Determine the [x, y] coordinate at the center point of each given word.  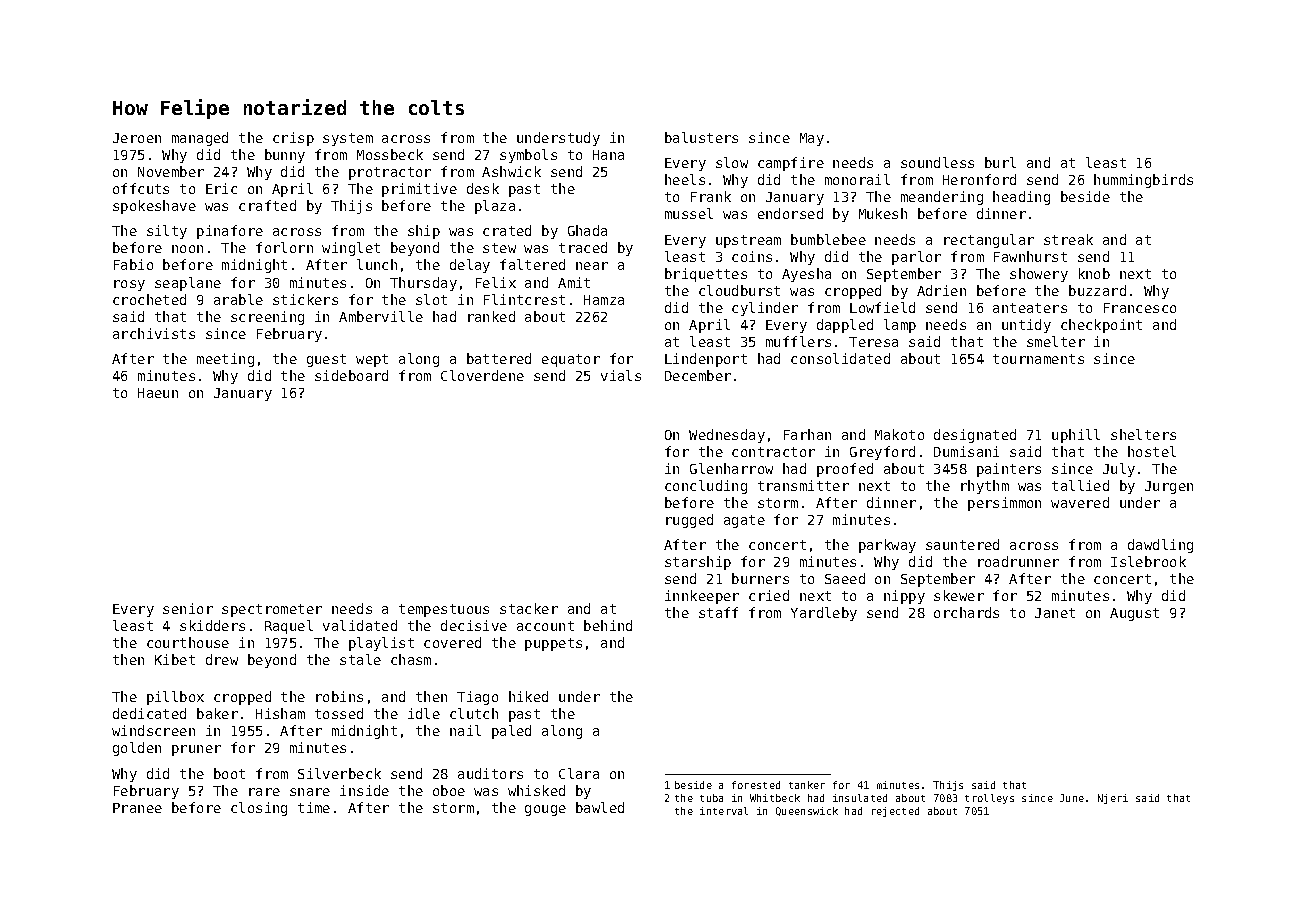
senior [188, 608]
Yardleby [824, 614]
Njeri [1113, 799]
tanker [807, 785]
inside [364, 790]
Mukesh [883, 213]
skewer [959, 595]
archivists [154, 333]
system [348, 139]
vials [621, 375]
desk [483, 188]
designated [975, 436]
